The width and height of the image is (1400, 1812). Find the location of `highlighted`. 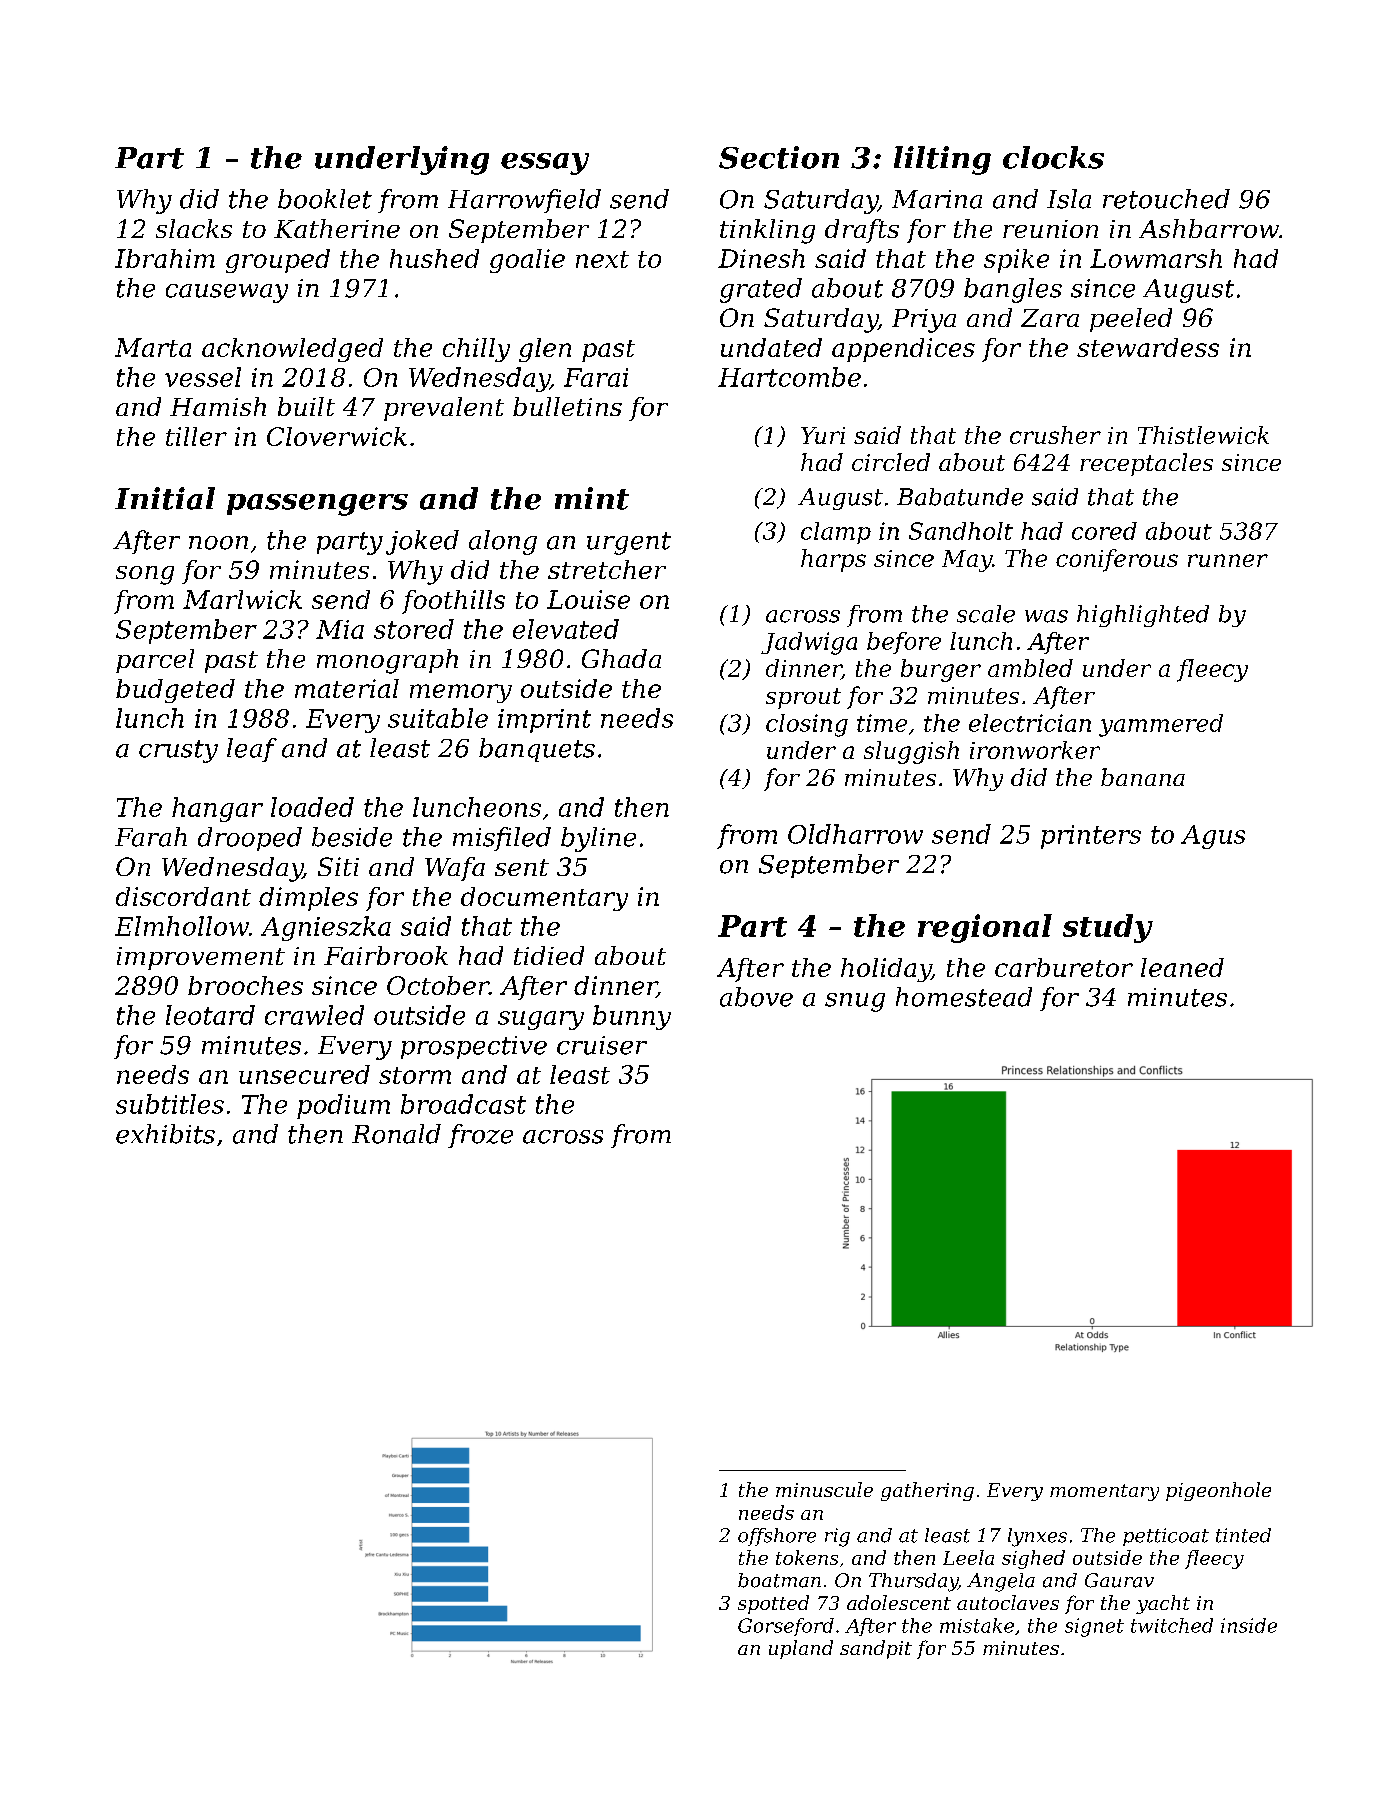

highlighted is located at coordinates (1143, 616).
